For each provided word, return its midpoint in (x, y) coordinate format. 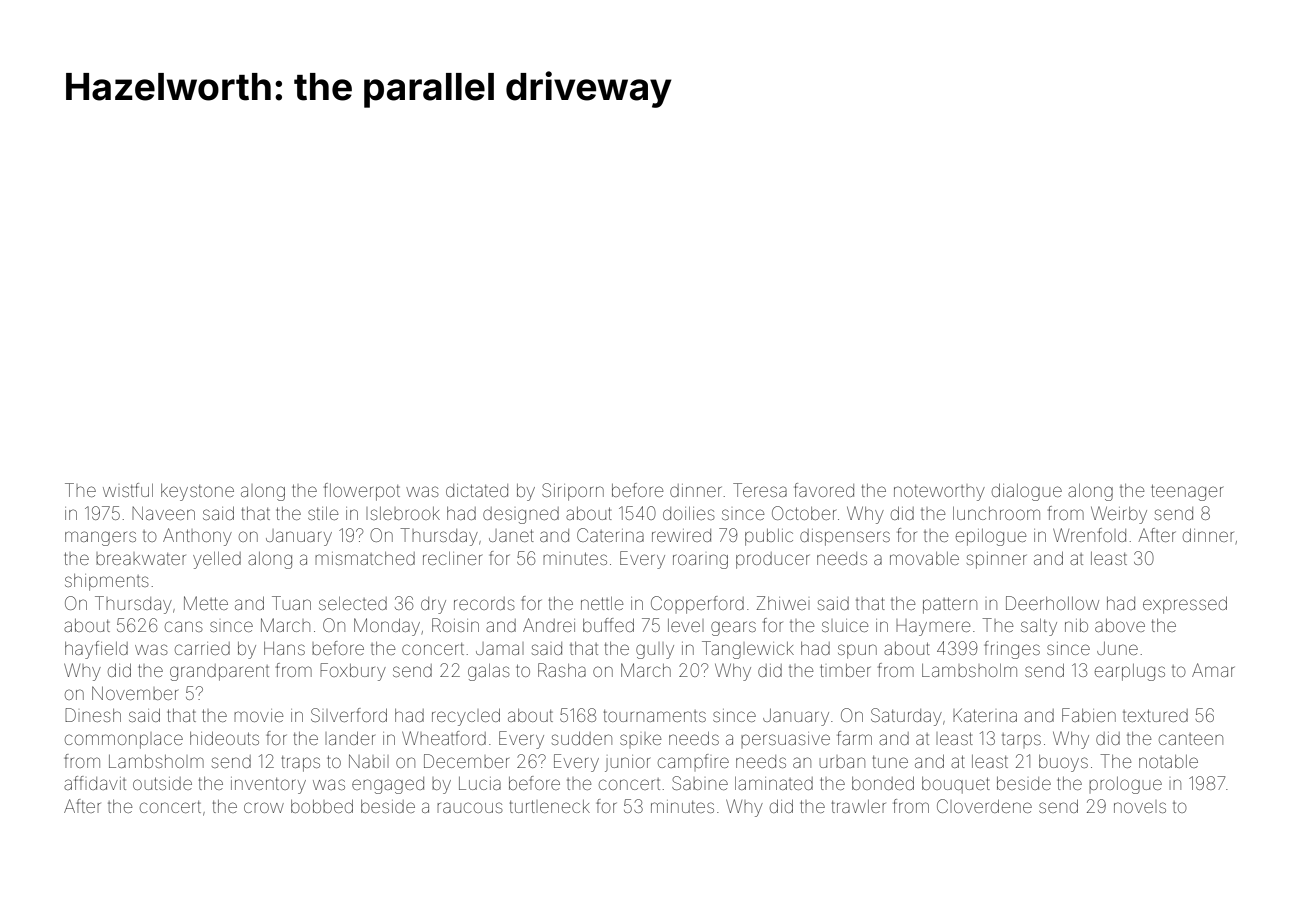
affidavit (95, 783)
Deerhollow (1052, 603)
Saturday (906, 717)
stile (323, 513)
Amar (1213, 670)
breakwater (141, 559)
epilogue (991, 537)
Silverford (349, 715)
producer (772, 560)
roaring (700, 561)
